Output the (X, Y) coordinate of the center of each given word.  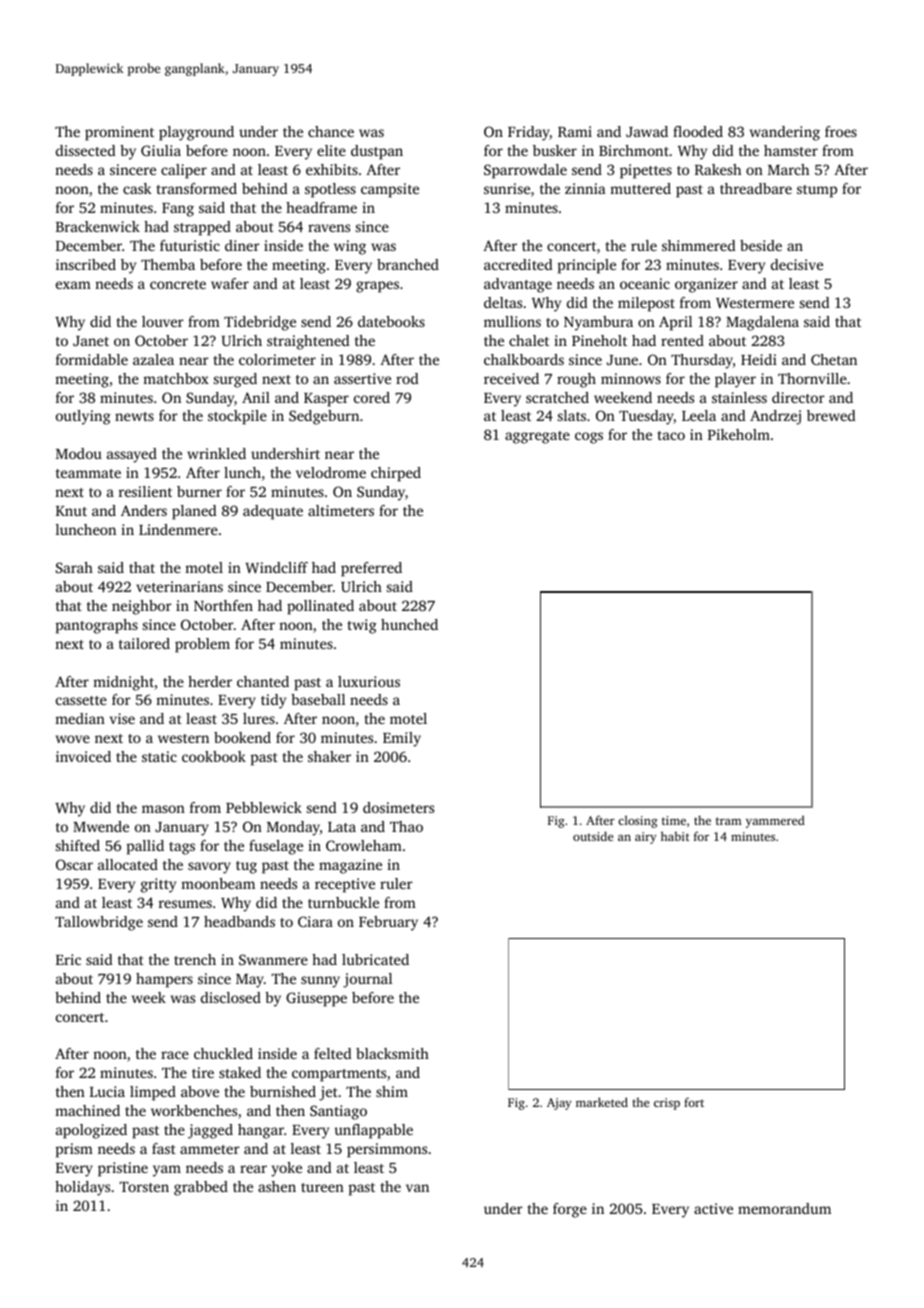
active (713, 1208)
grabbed (201, 1188)
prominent (119, 133)
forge (570, 1210)
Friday (529, 133)
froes (841, 131)
